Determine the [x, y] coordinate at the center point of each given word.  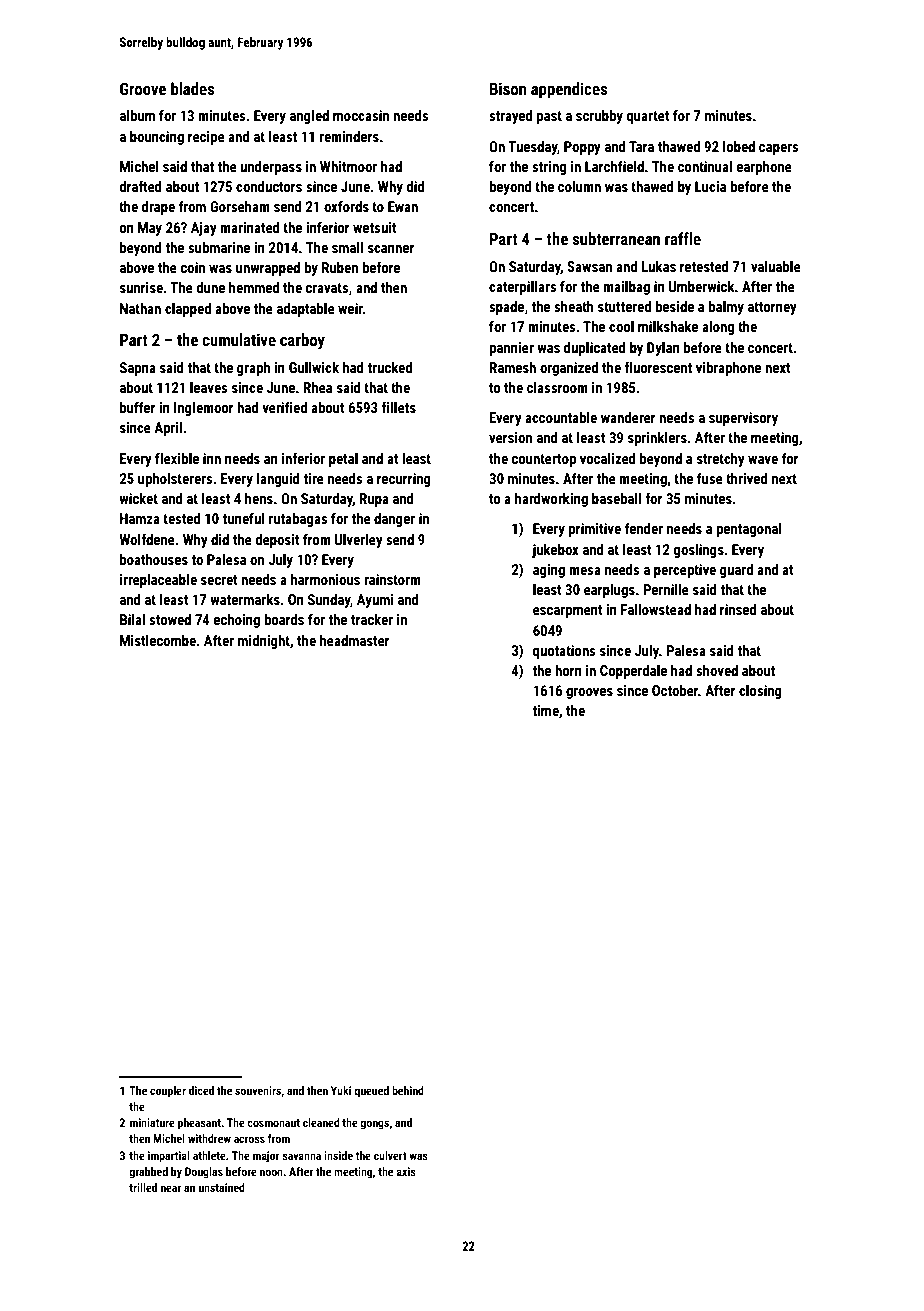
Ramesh [513, 367]
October [675, 690]
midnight [264, 642]
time [546, 710]
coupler [168, 1092]
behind [408, 1090]
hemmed [254, 287]
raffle [683, 238]
